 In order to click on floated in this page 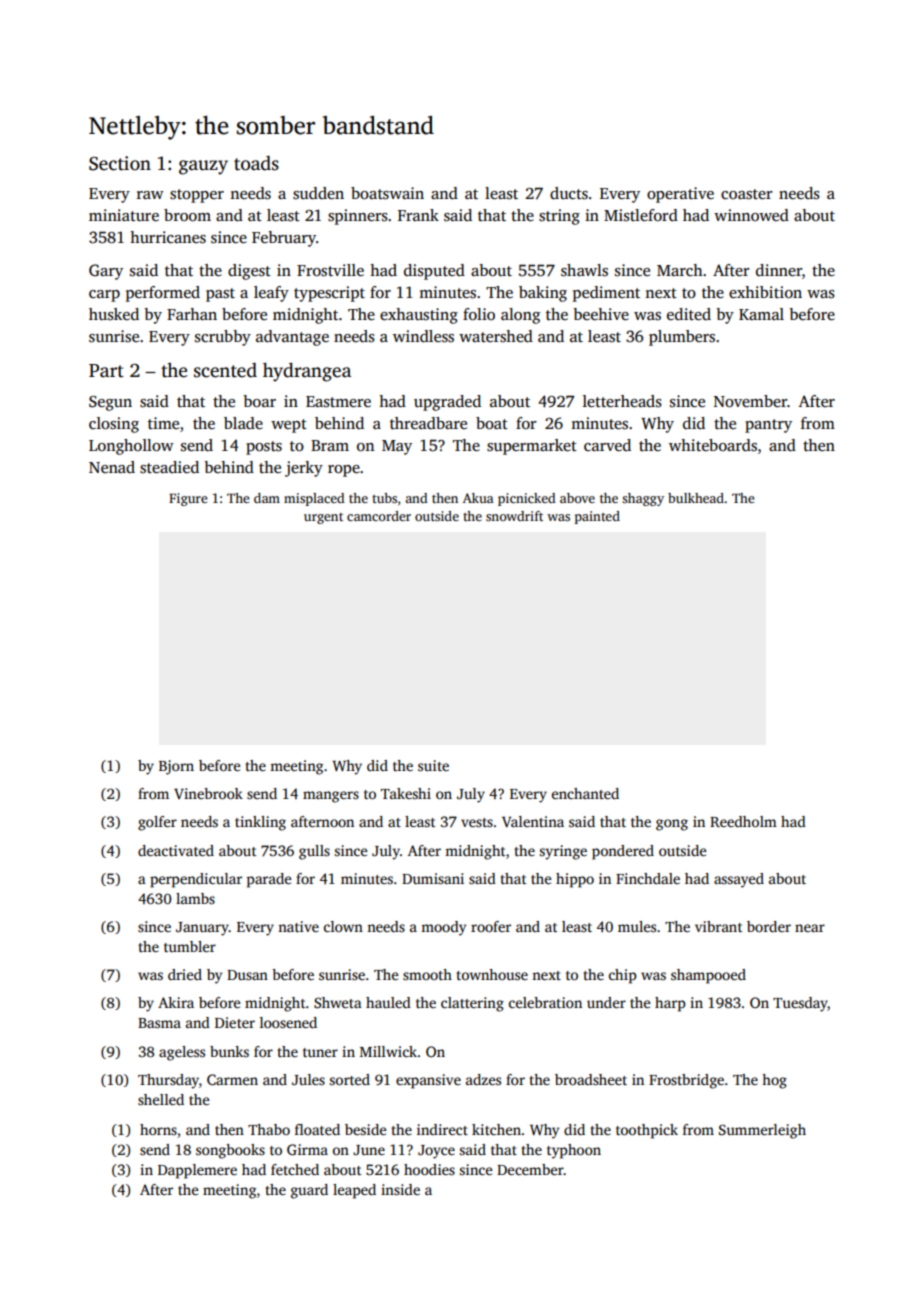, I will do `click(317, 1129)`.
